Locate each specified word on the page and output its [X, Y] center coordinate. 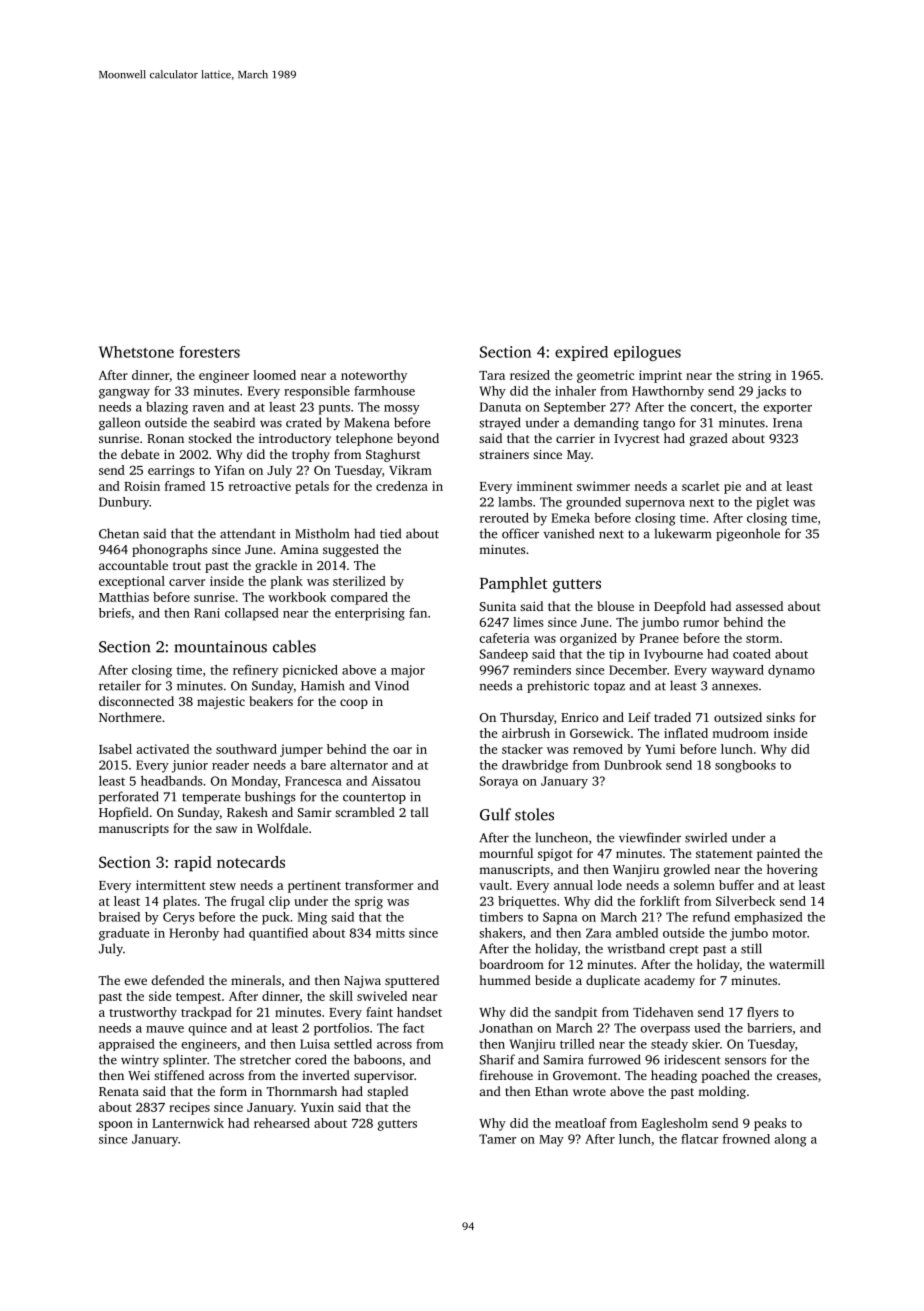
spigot [555, 855]
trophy [311, 455]
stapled [387, 1092]
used [707, 1028]
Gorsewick [600, 733]
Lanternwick [188, 1123]
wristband [636, 948]
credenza [402, 486]
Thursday [527, 718]
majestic [221, 703]
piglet [772, 503]
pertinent [314, 886]
